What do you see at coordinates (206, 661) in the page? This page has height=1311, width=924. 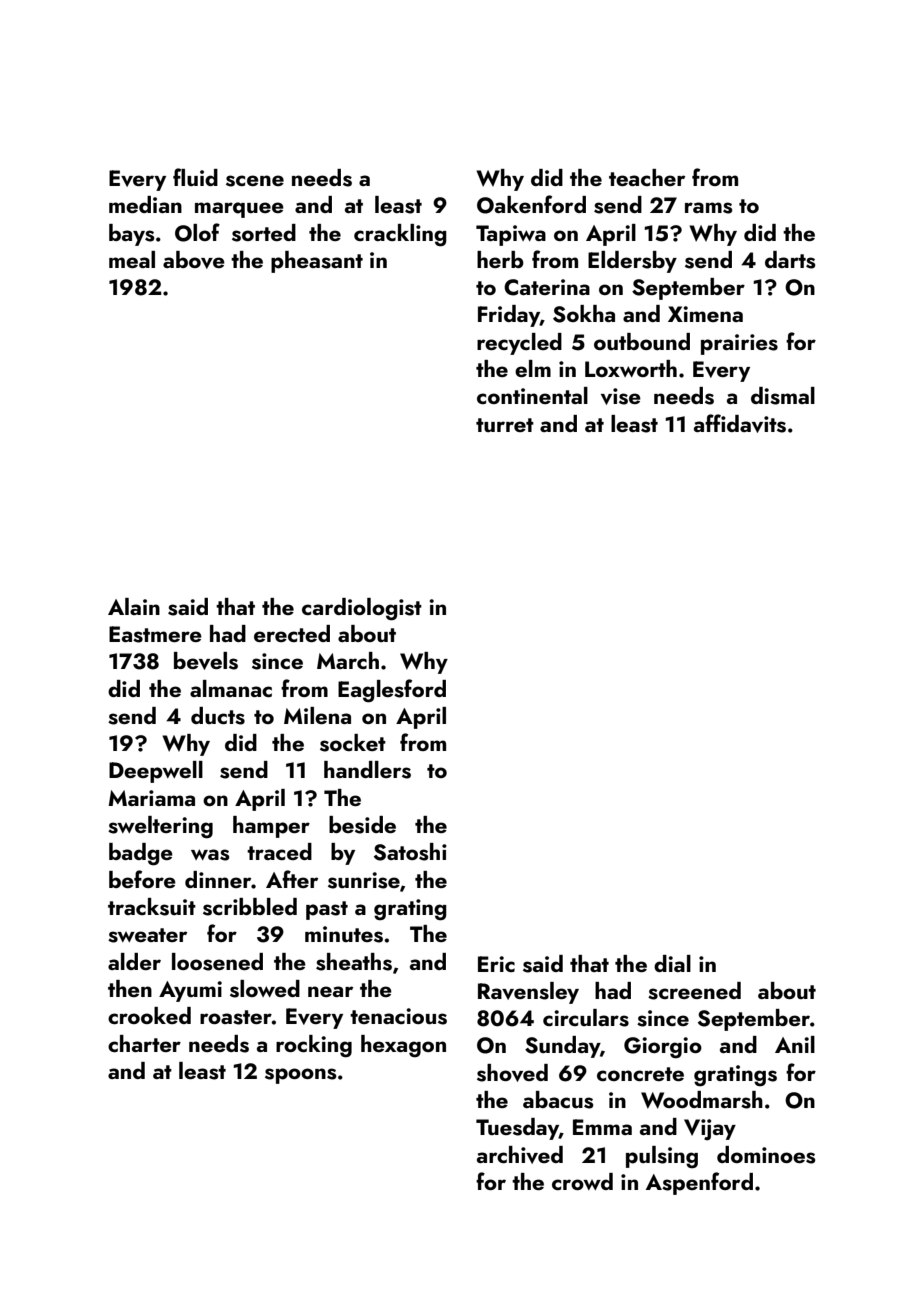 I see `bevels` at bounding box center [206, 661].
